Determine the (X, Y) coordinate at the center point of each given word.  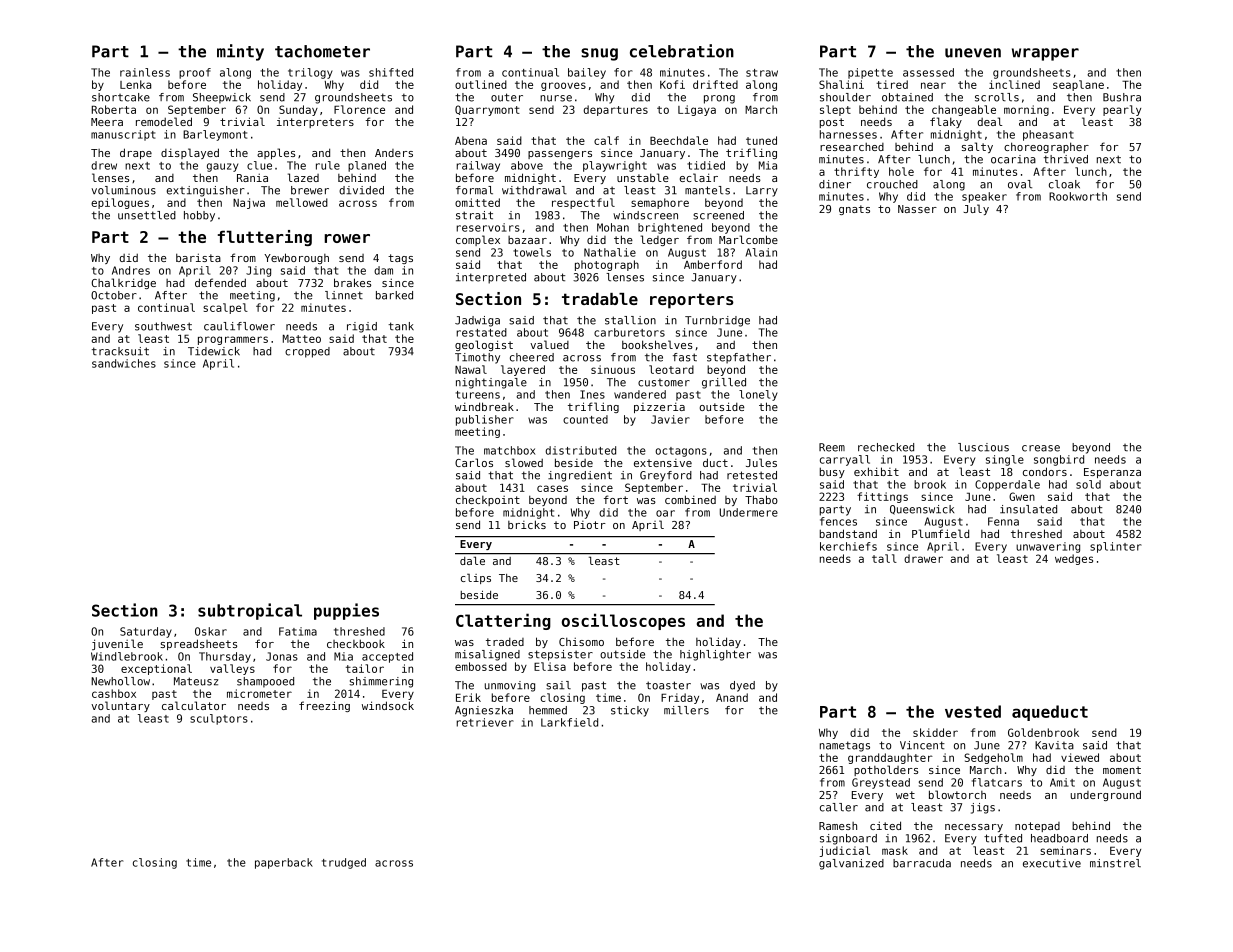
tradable (600, 299)
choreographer (1046, 147)
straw (762, 73)
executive (1052, 863)
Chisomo (581, 642)
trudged (344, 863)
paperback (284, 863)
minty (240, 52)
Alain (761, 252)
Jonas (282, 656)
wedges (1074, 559)
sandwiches (124, 363)
